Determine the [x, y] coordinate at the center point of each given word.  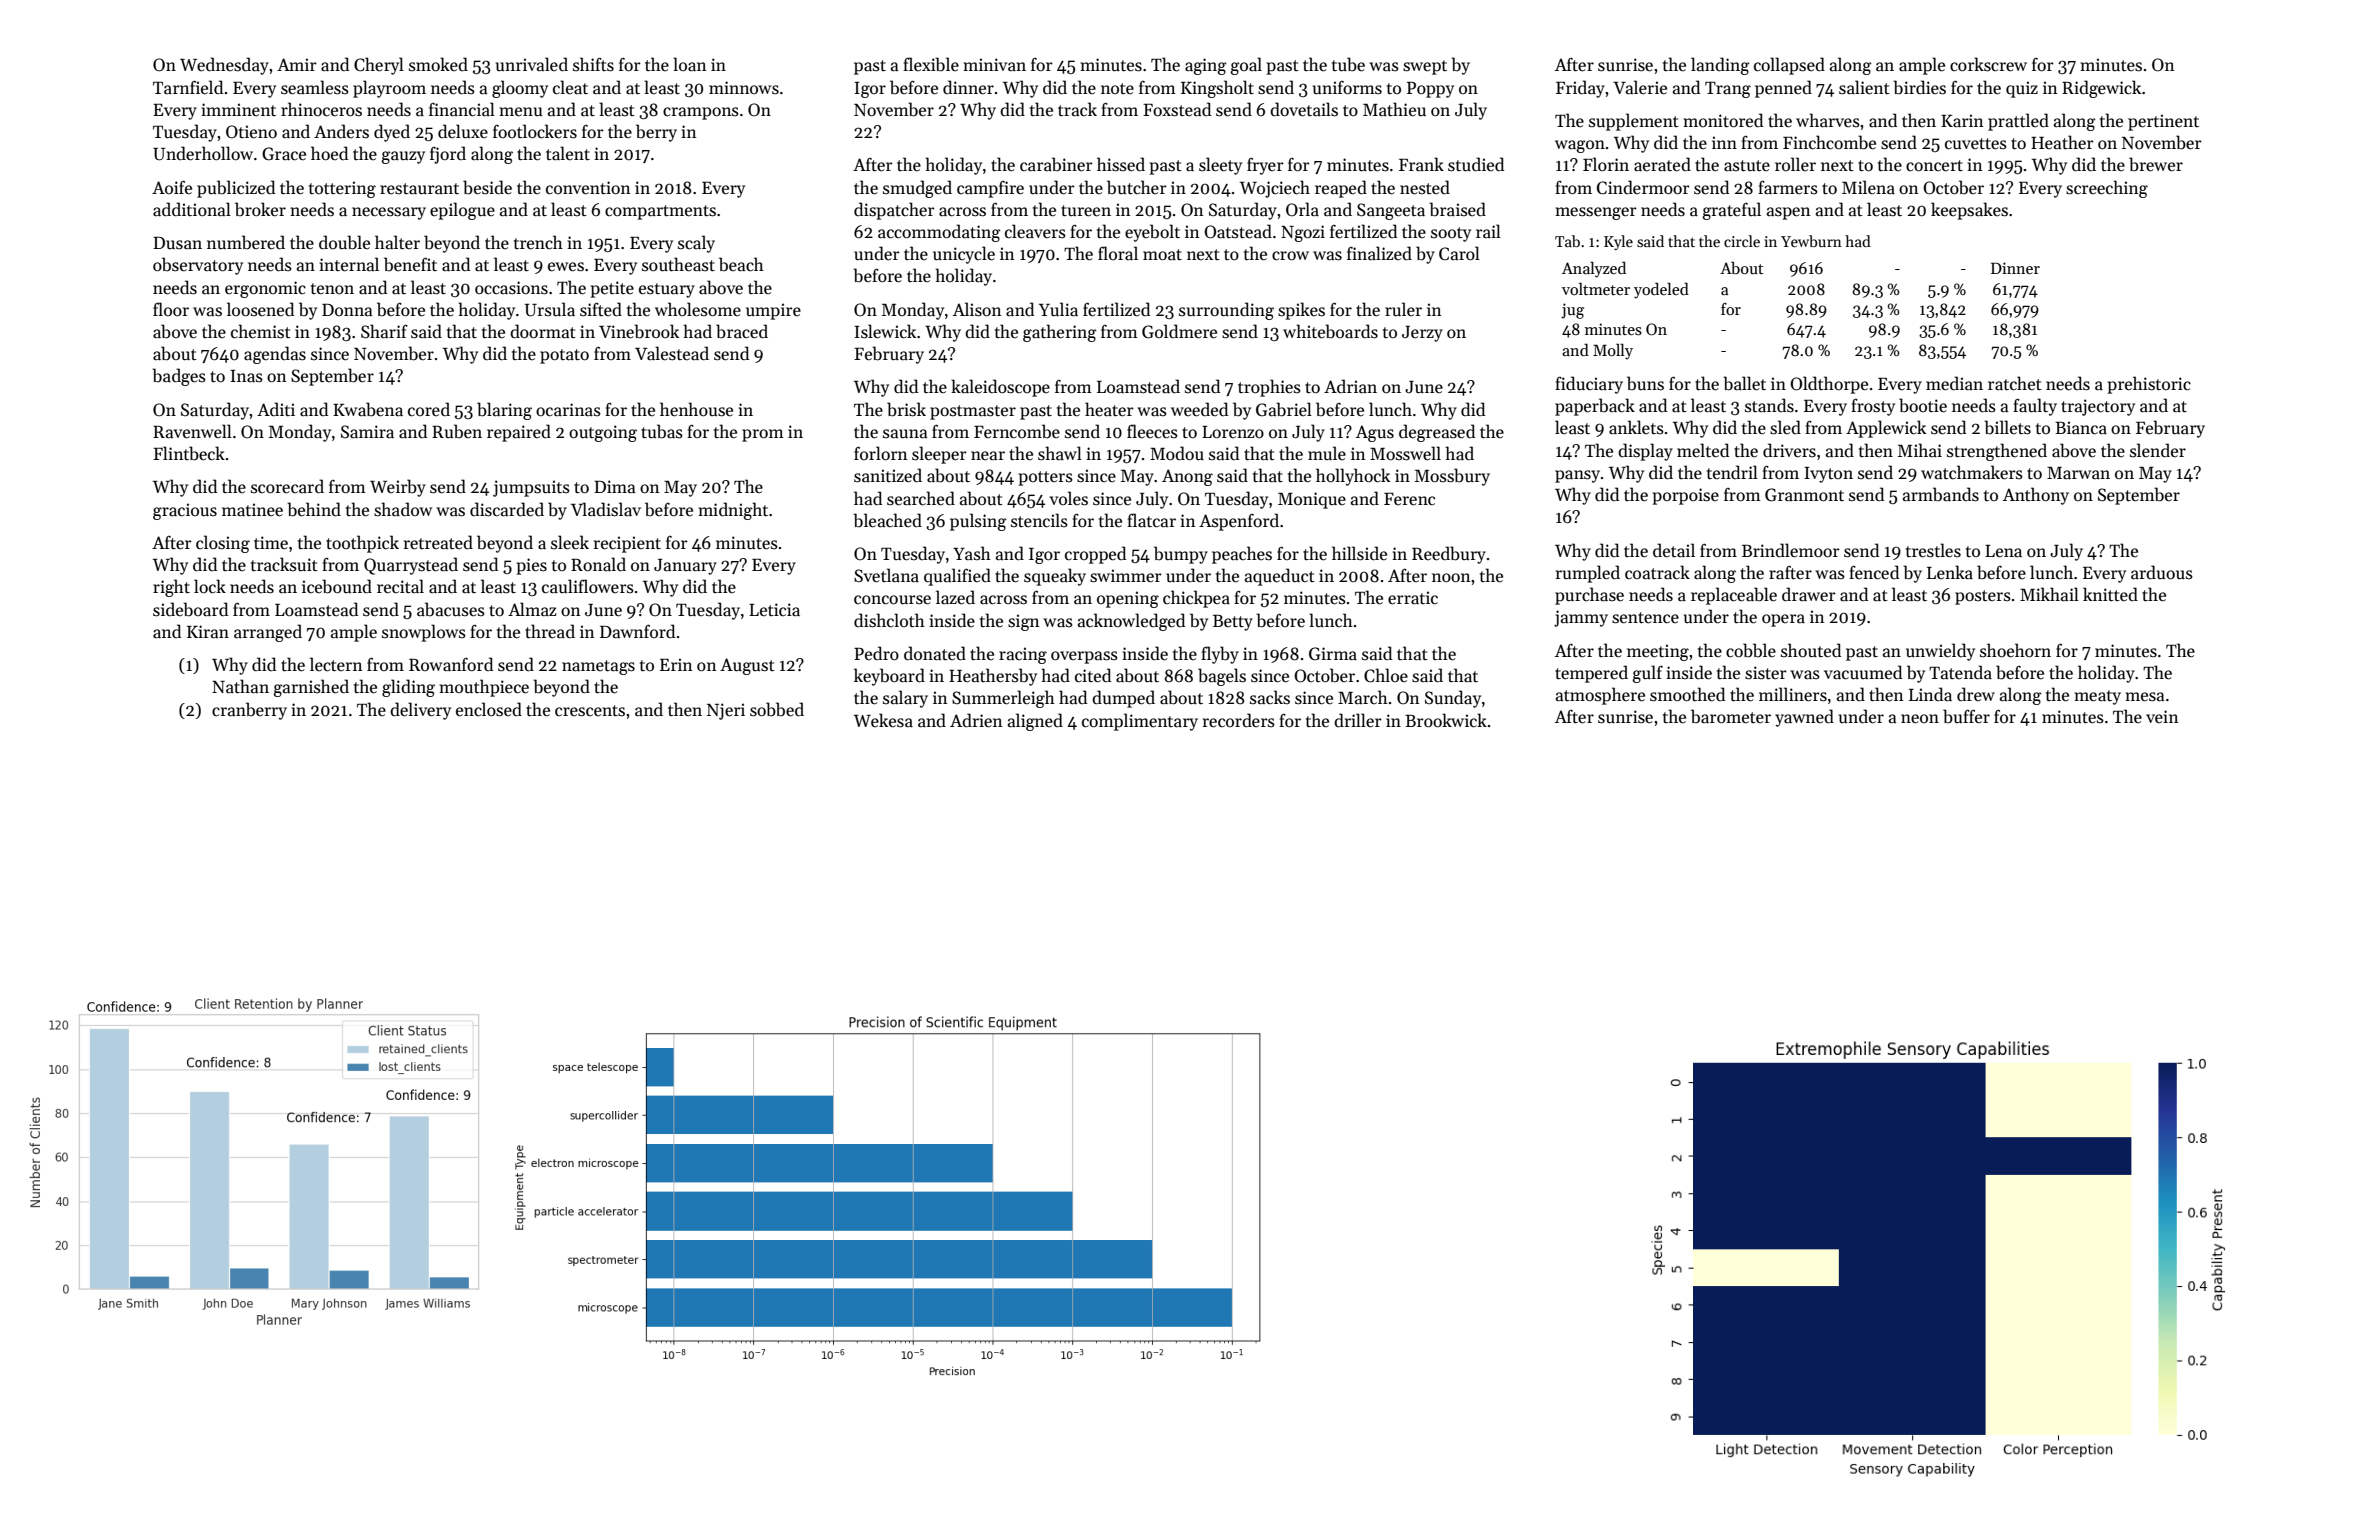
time [271, 543]
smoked [438, 64]
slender [2158, 450]
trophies [1269, 388]
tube [1348, 64]
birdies [1919, 87]
